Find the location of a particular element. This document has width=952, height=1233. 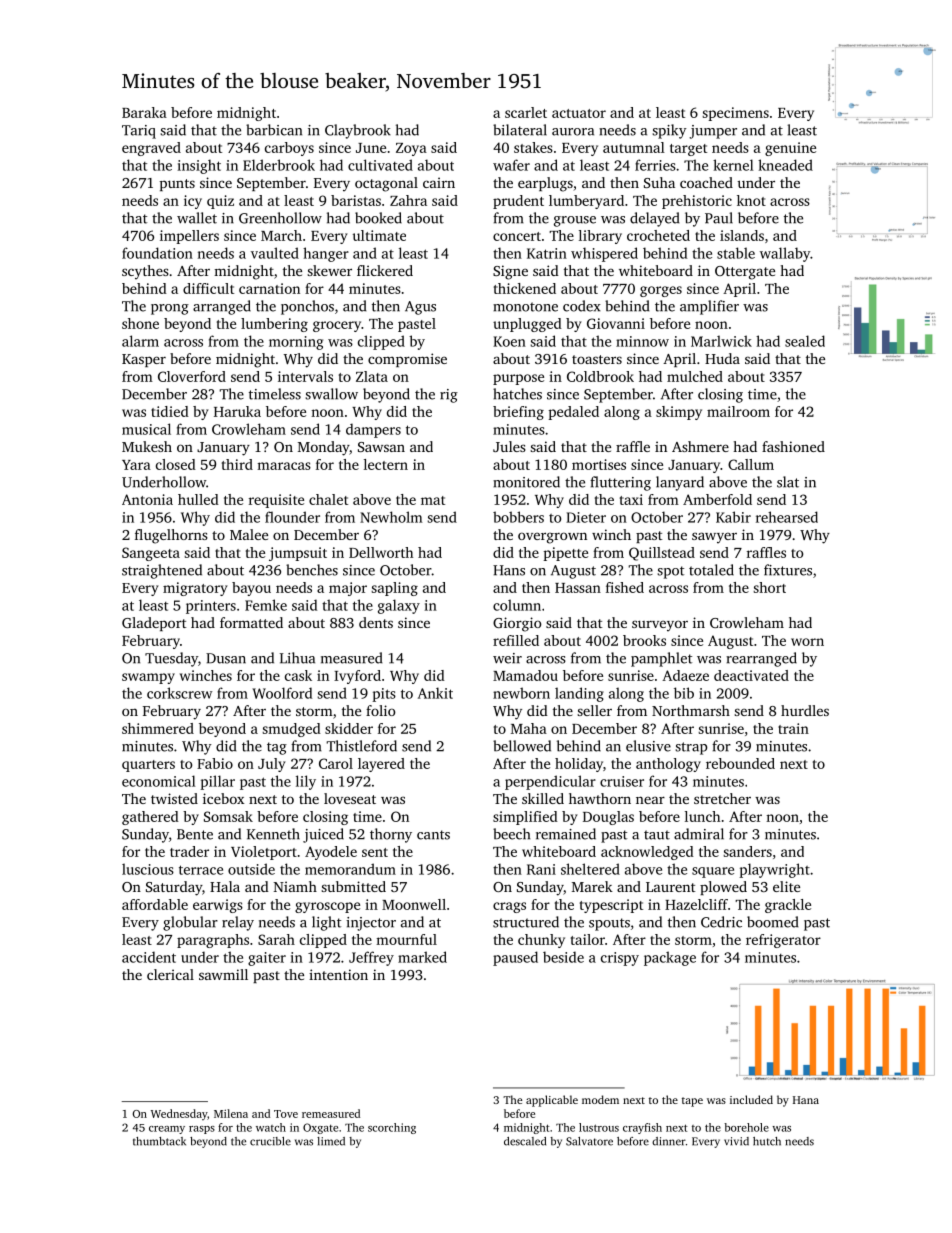

specimens is located at coordinates (735, 114).
